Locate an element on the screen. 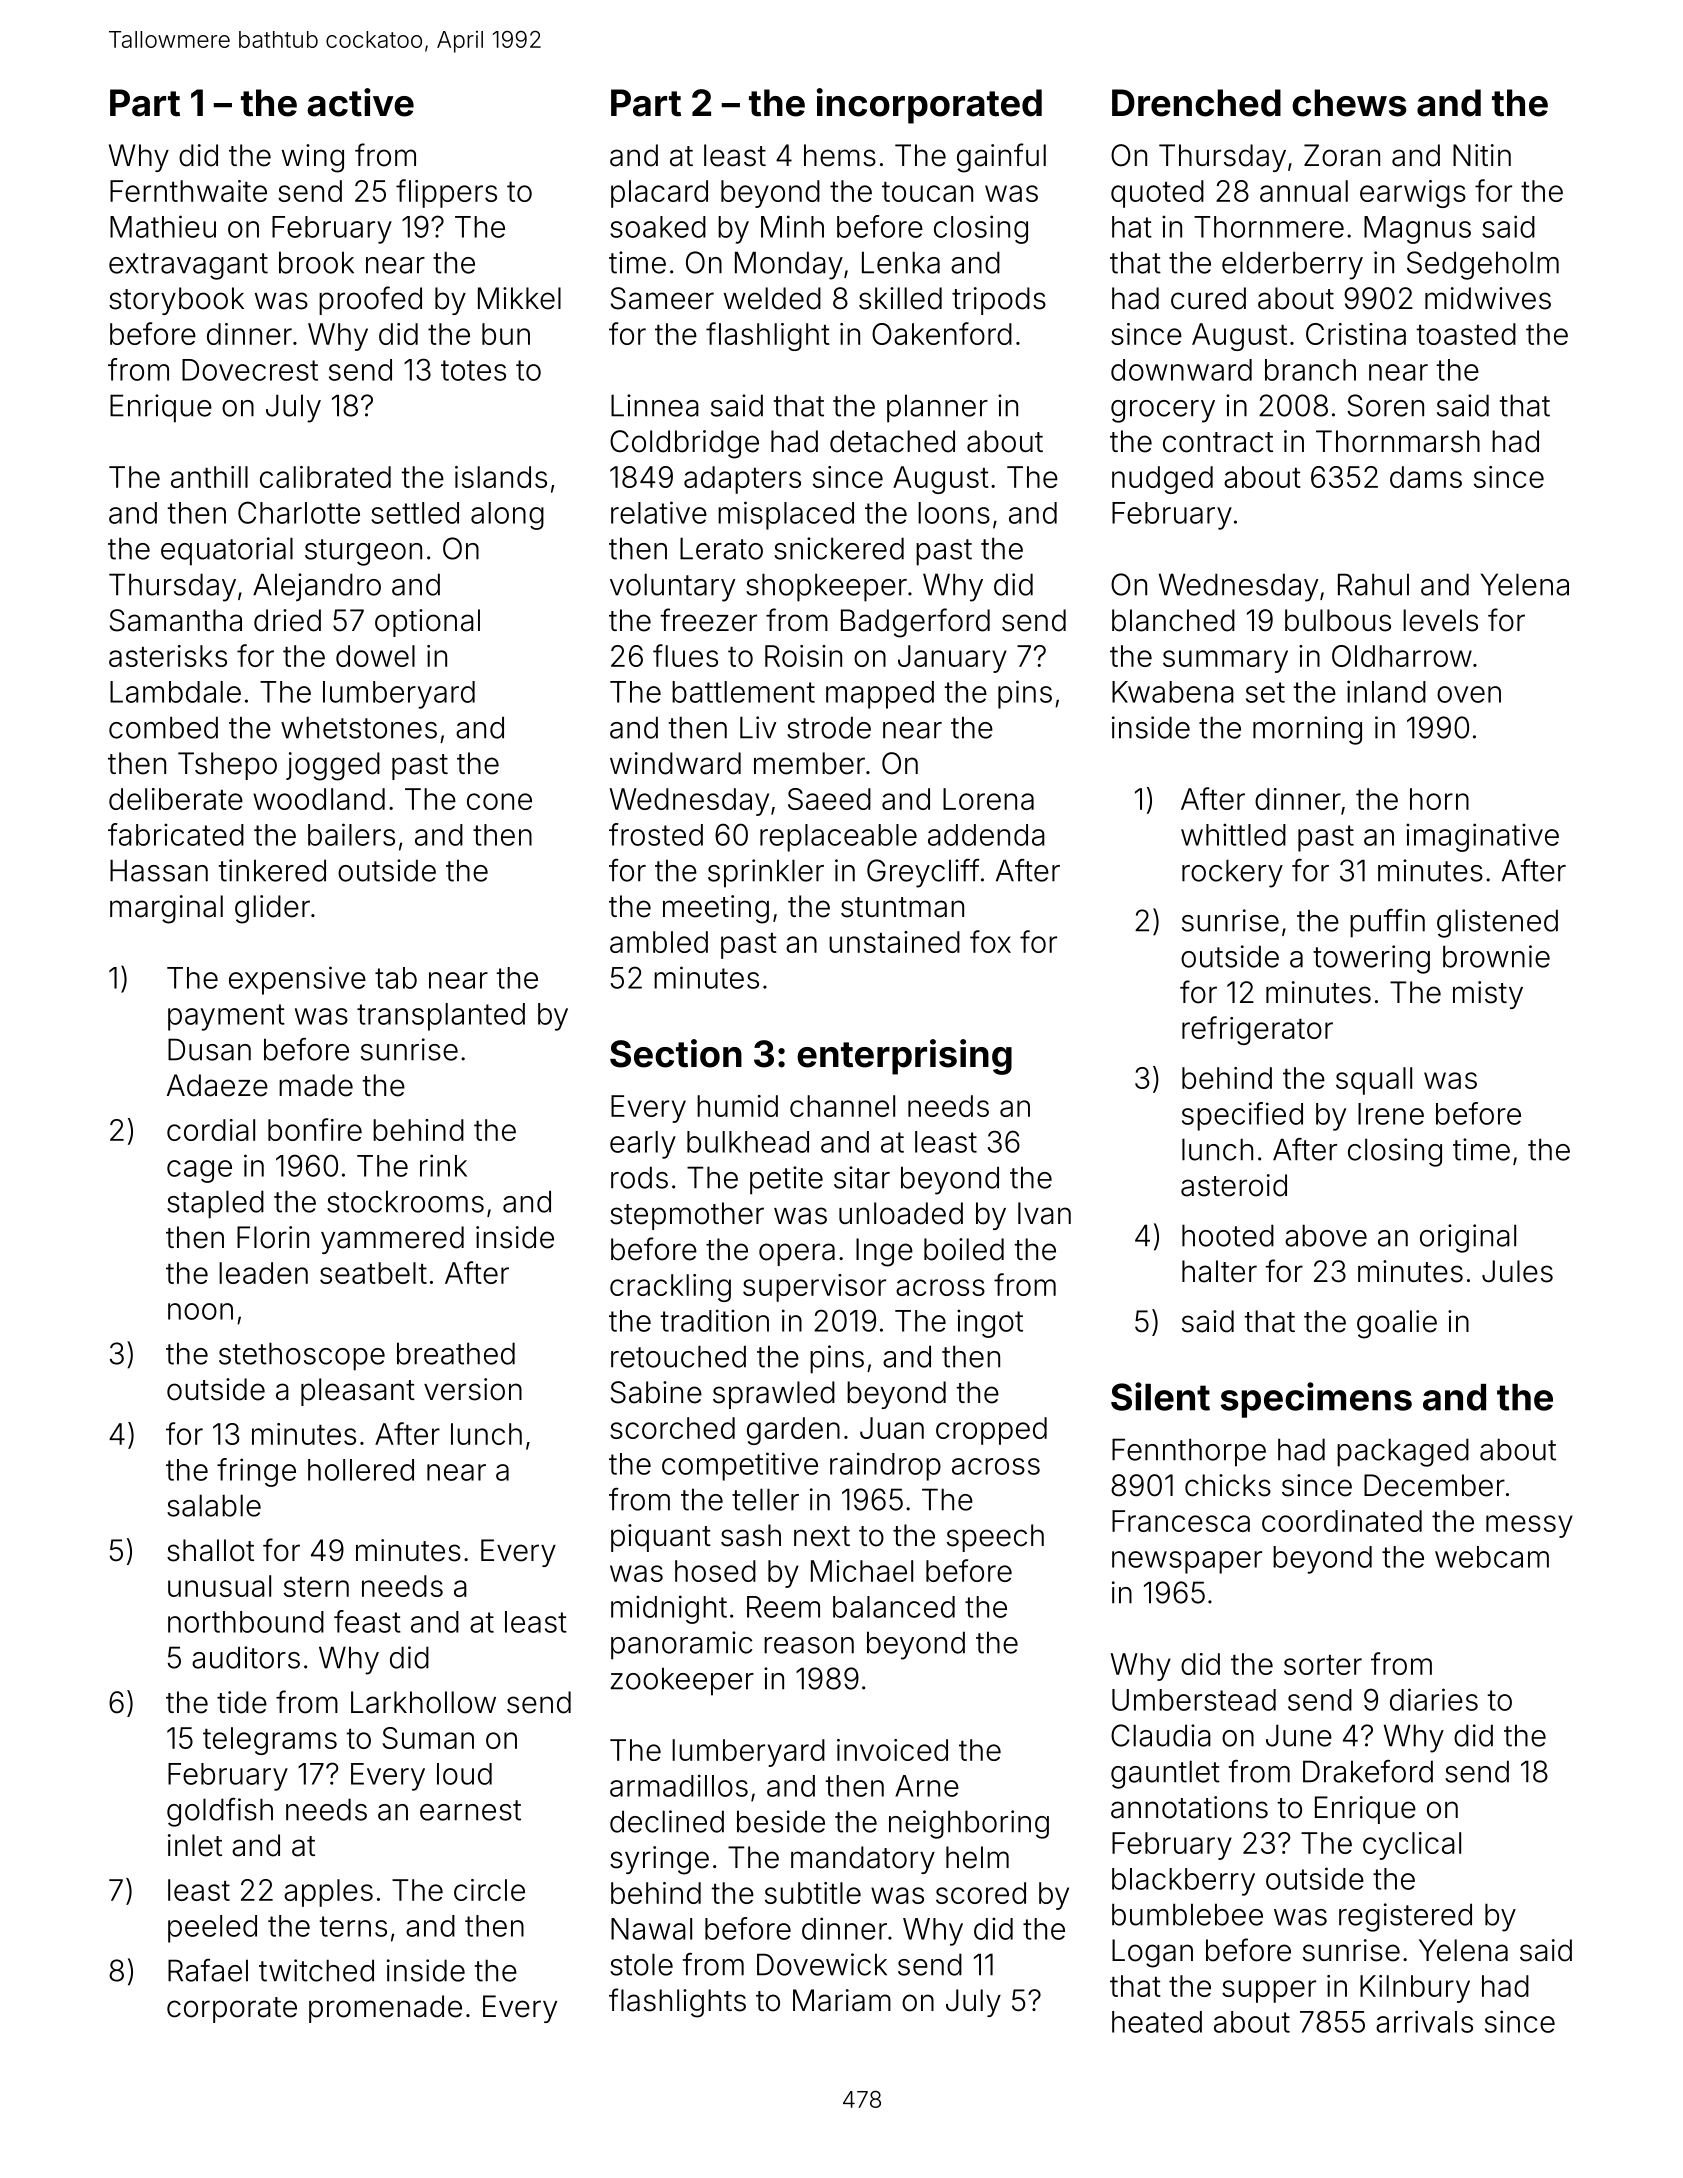 Image resolution: width=1683 pixels, height=2178 pixels. heated is located at coordinates (1157, 2022).
